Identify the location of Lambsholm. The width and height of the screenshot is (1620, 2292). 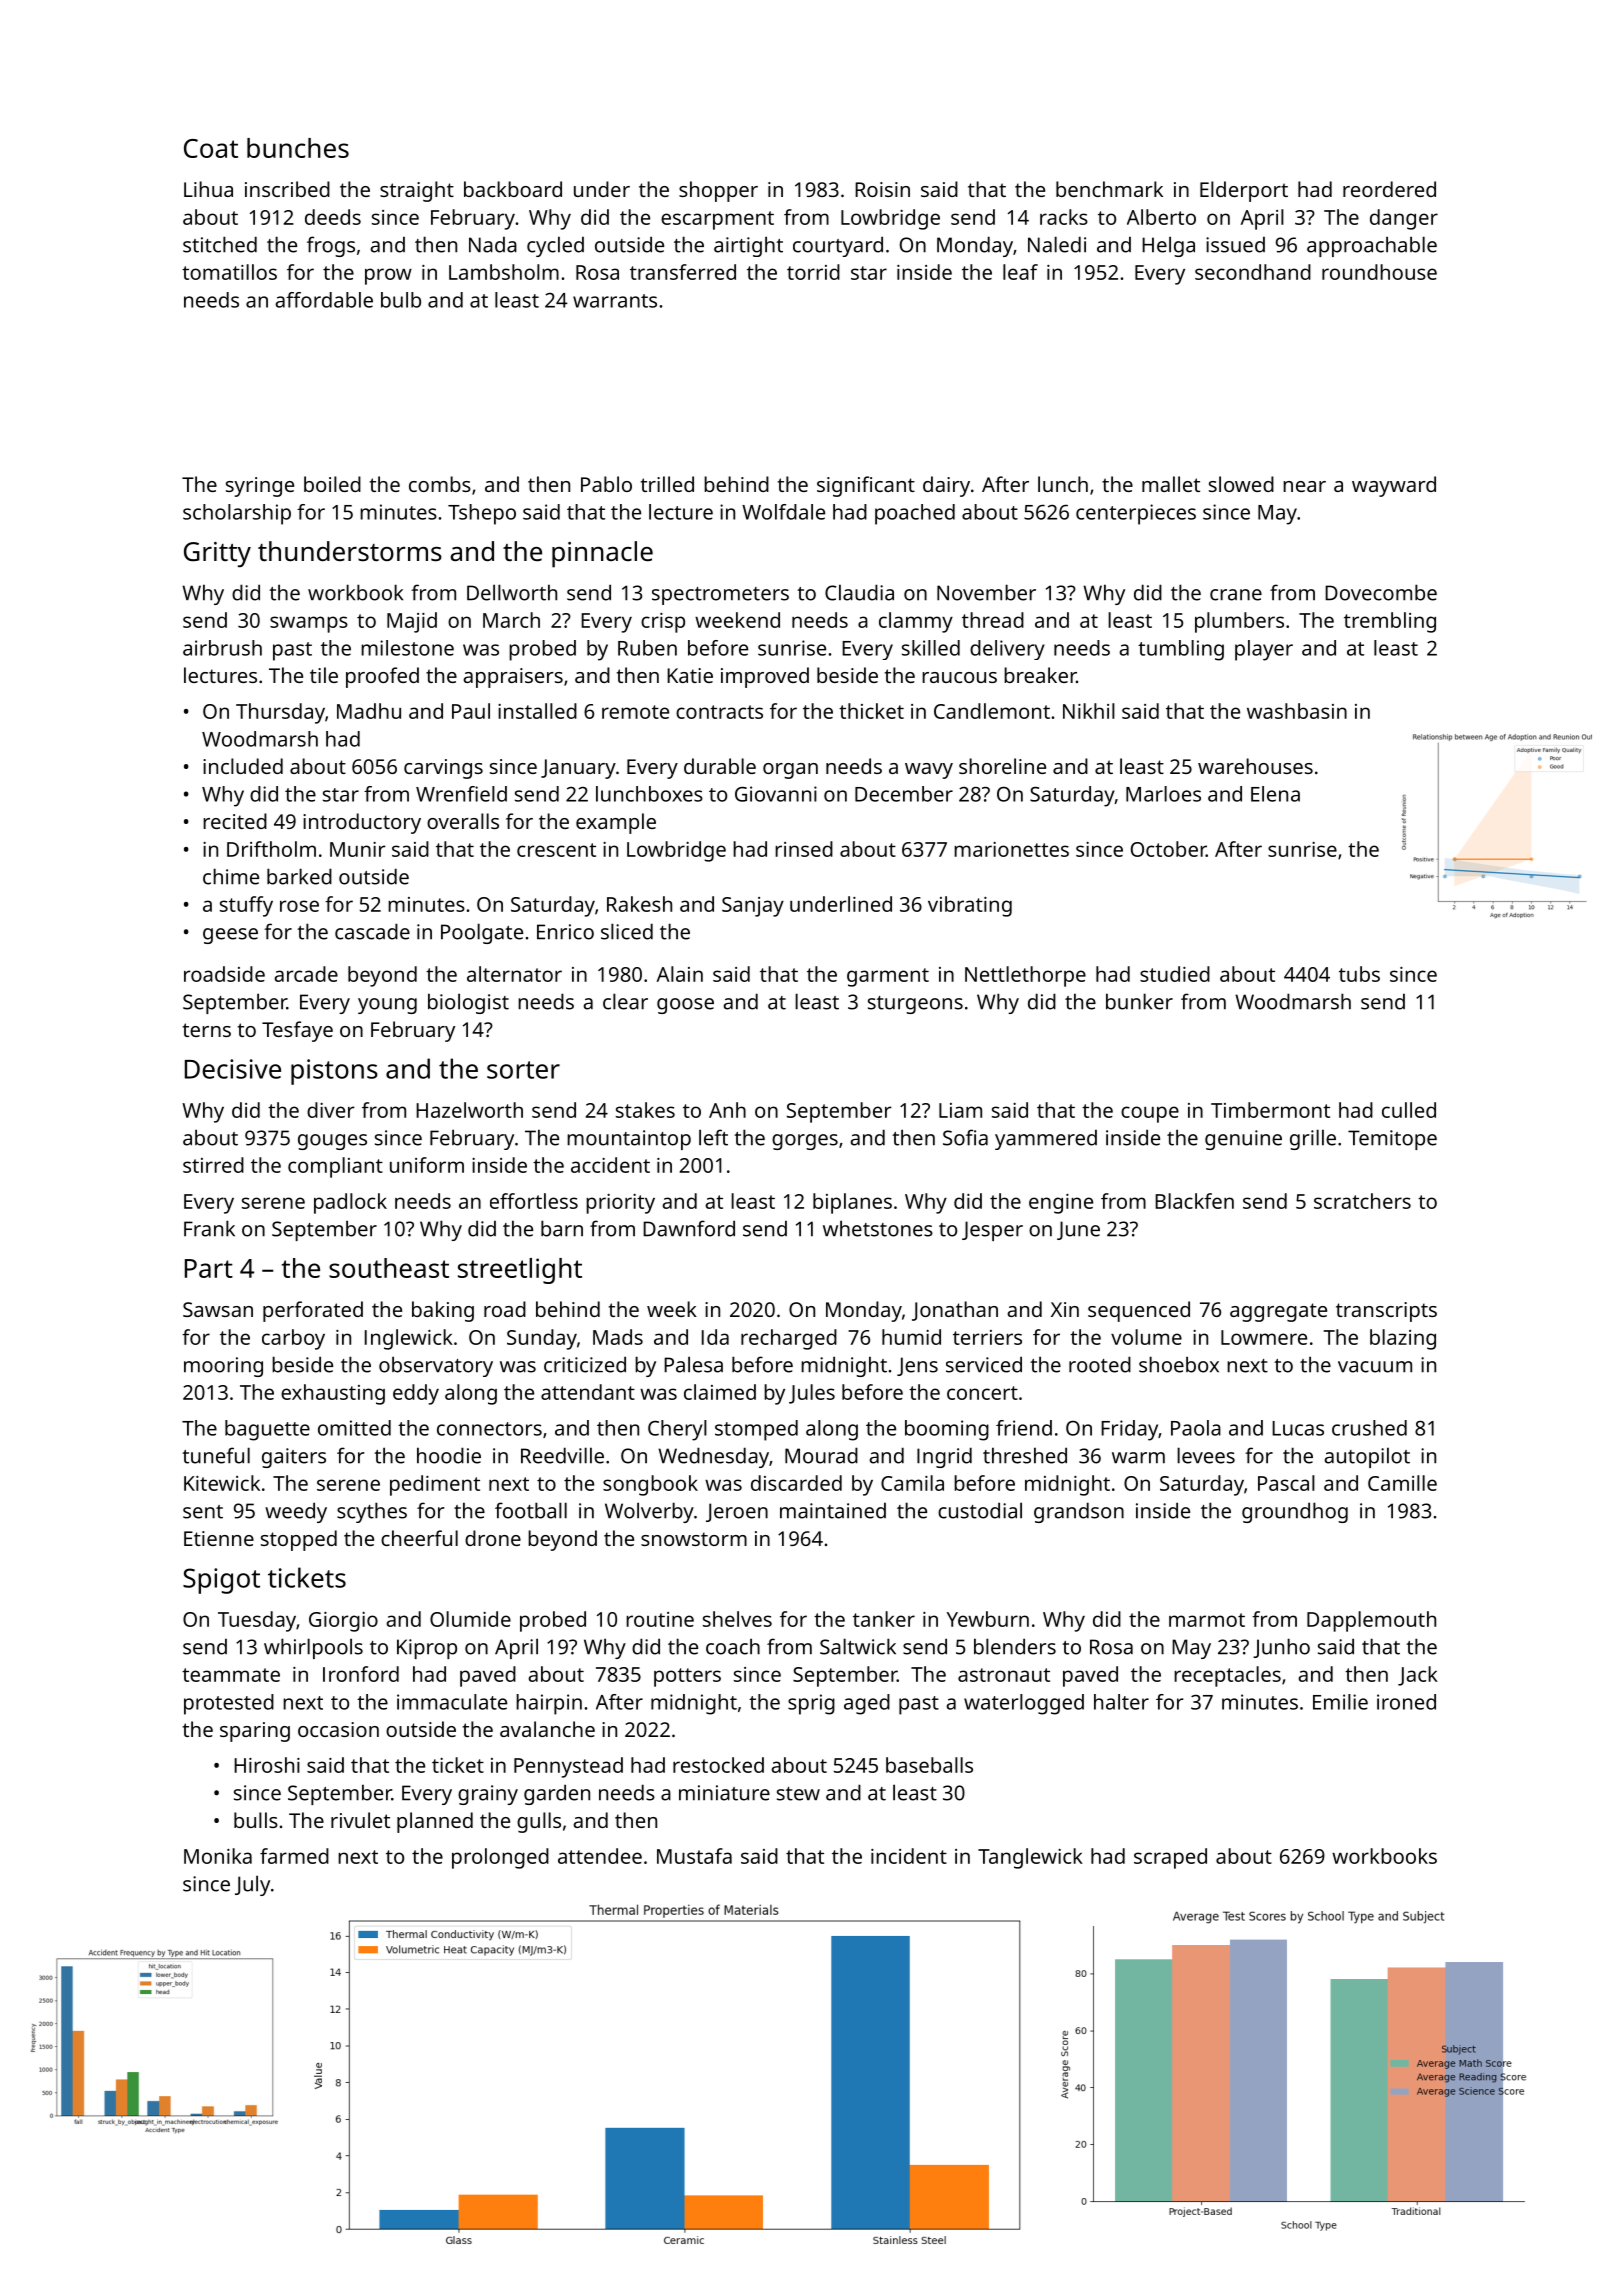
(504, 272).
